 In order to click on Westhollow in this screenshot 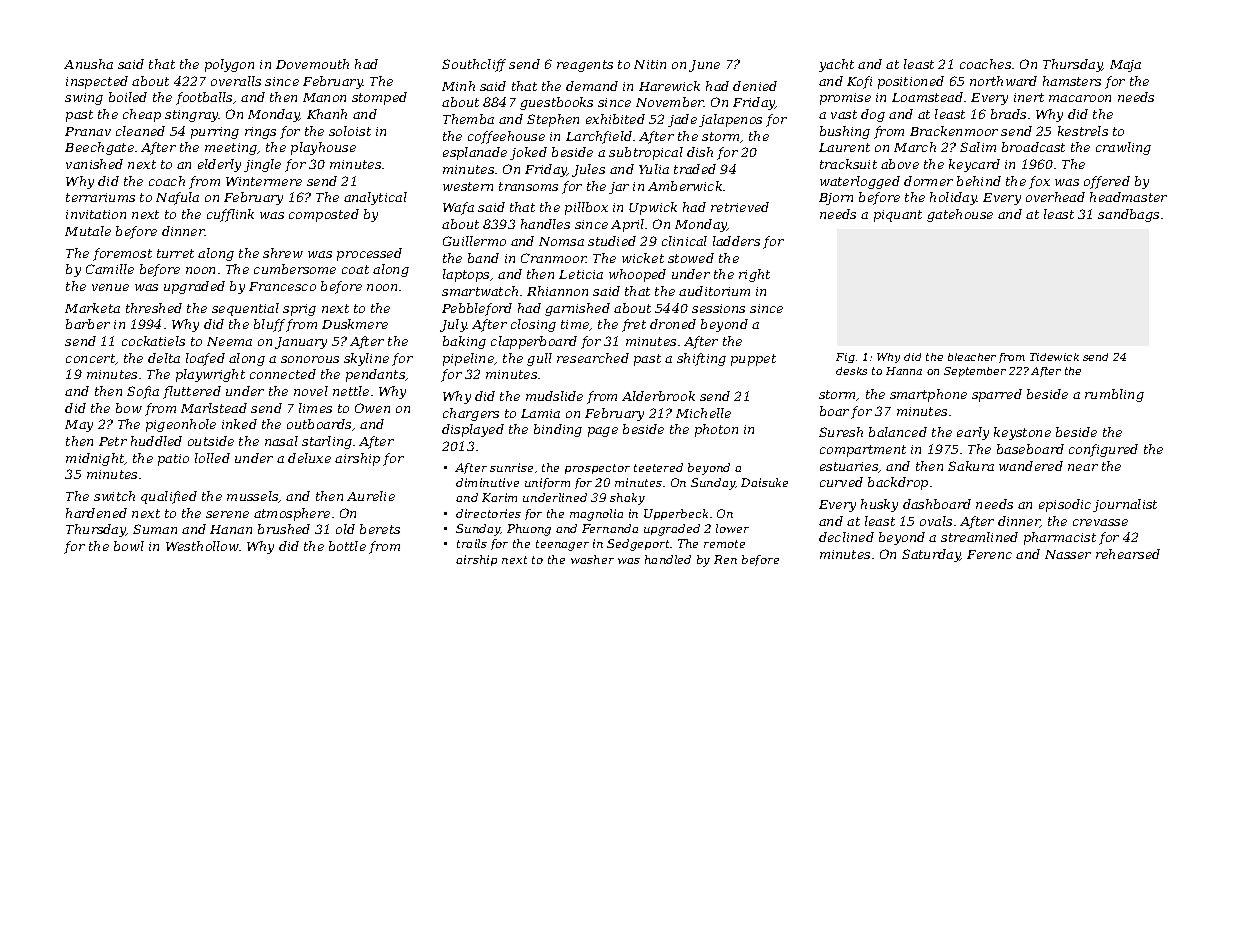, I will do `click(202, 546)`.
